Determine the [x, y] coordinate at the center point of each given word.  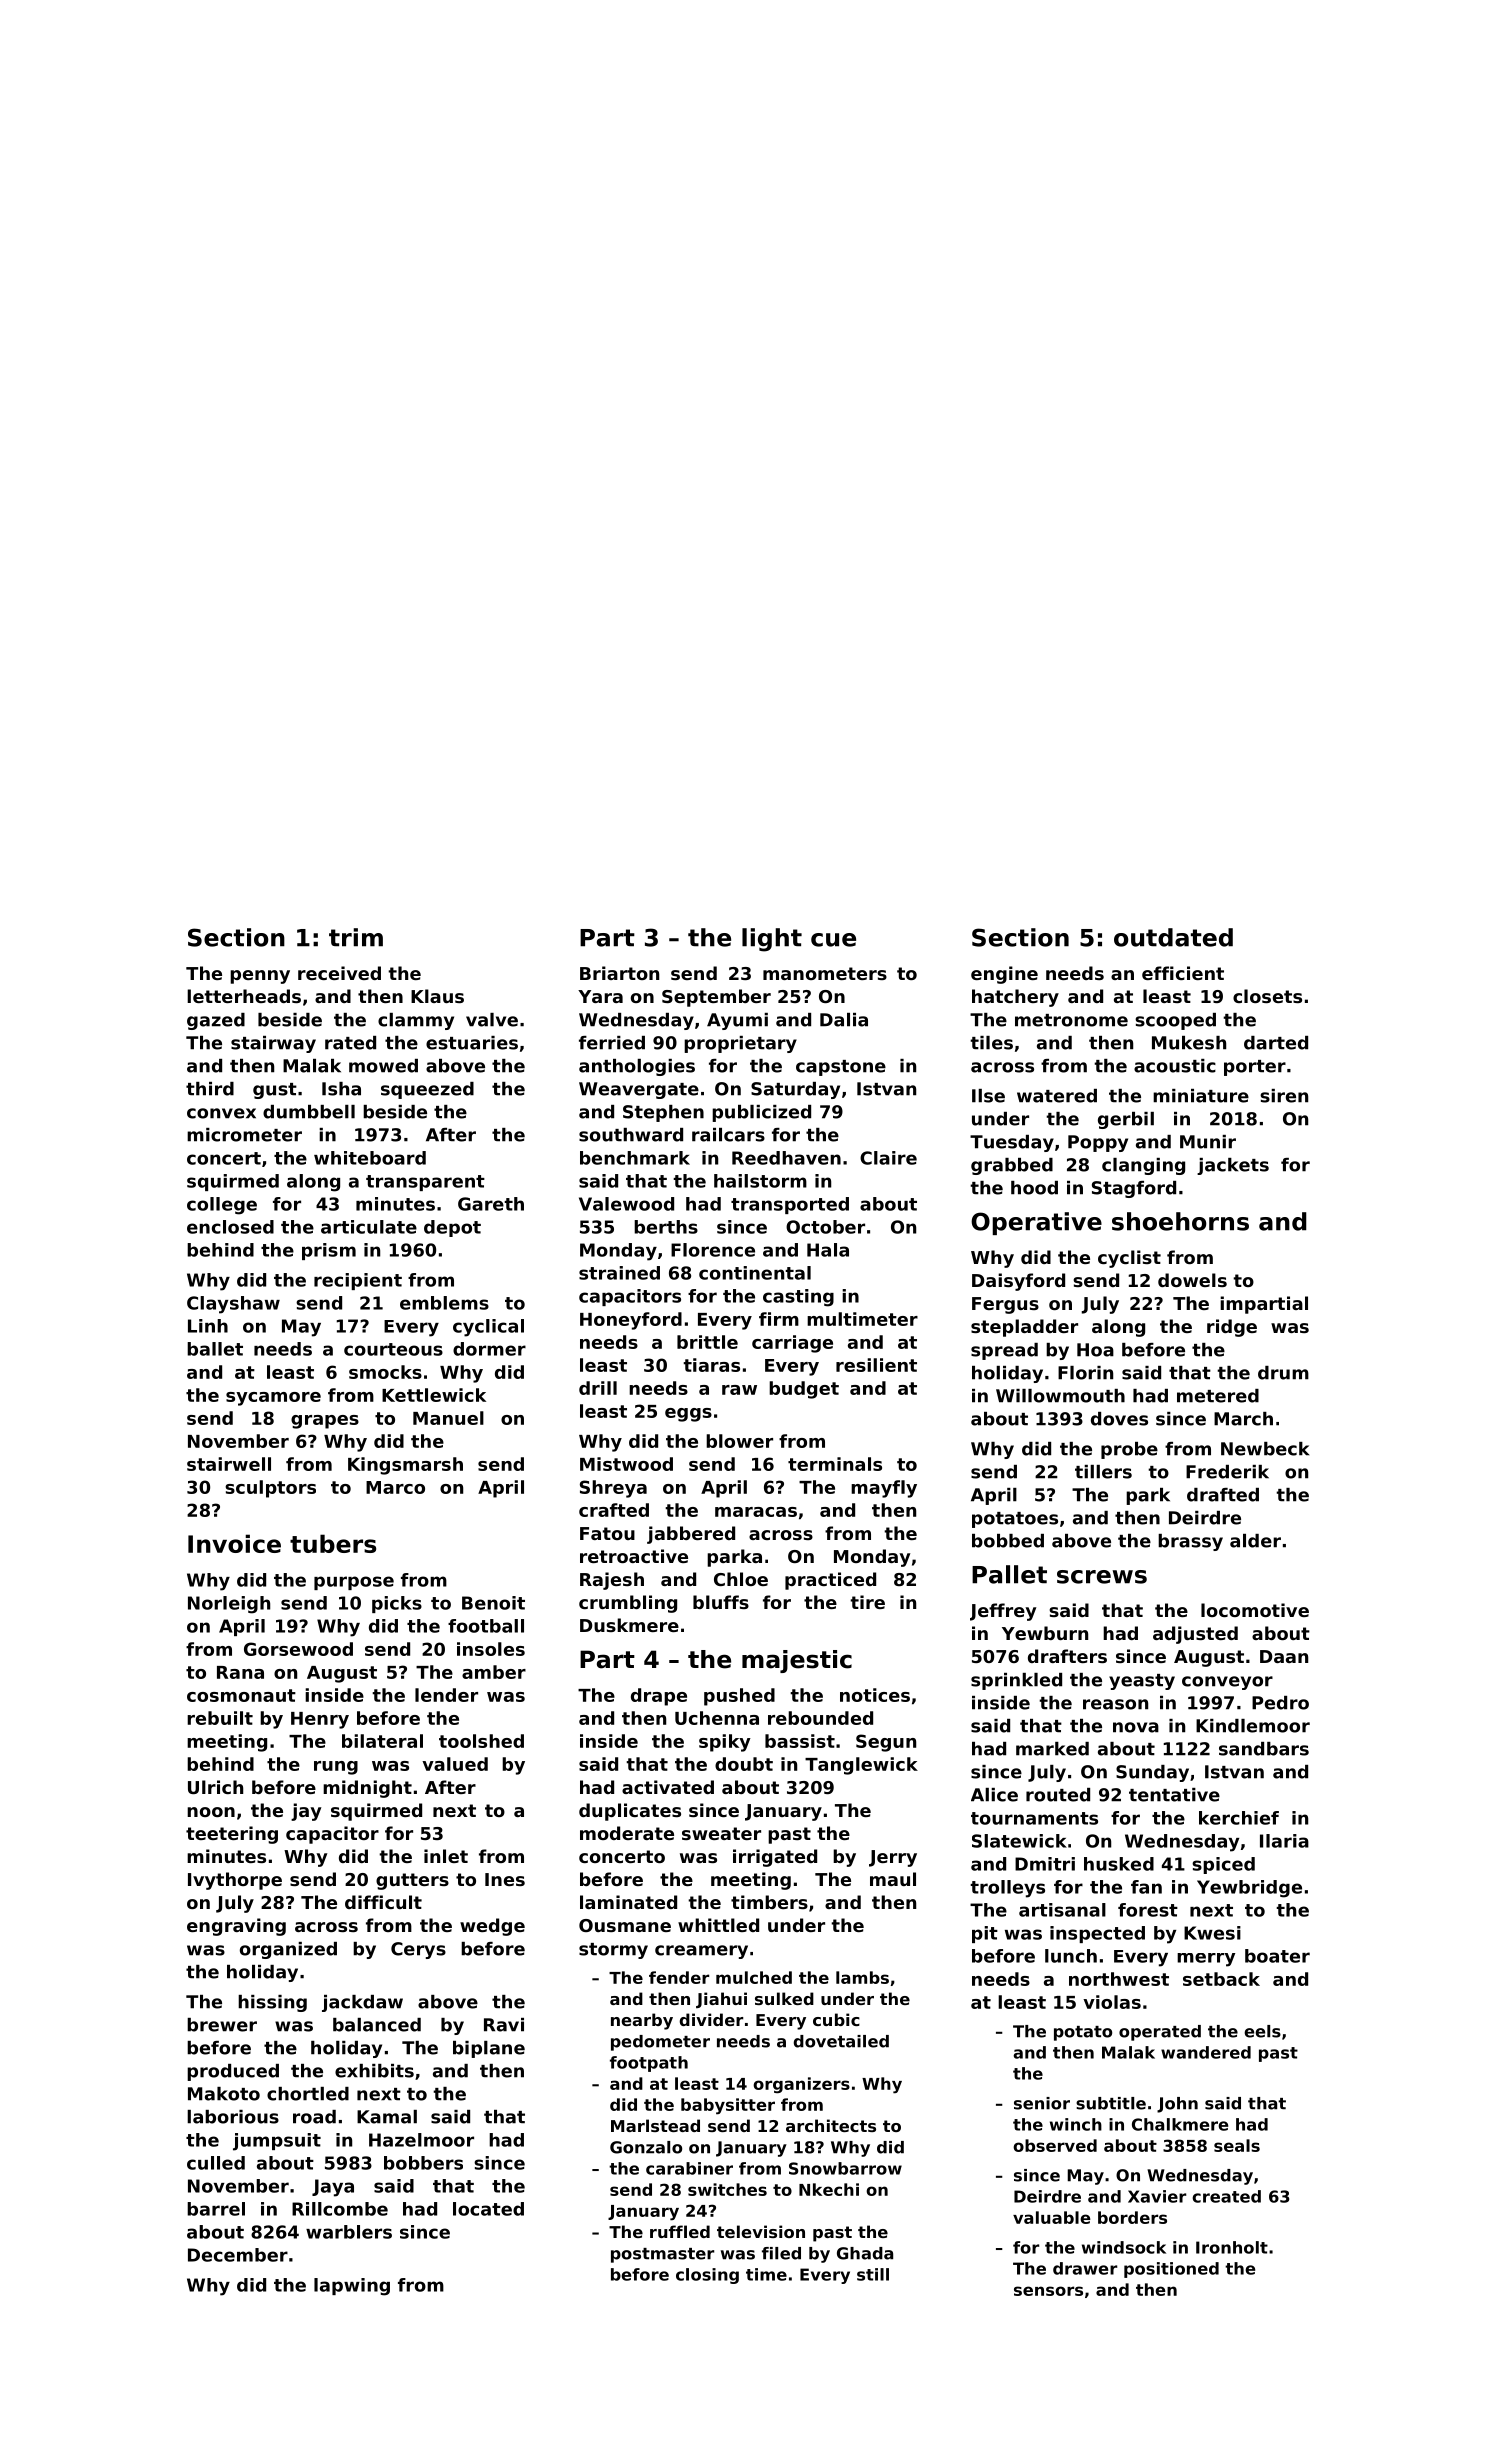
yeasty [1142, 1682]
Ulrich [215, 1787]
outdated [1173, 937]
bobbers [423, 2163]
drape [659, 1697]
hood [1034, 1188]
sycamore [273, 1399]
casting [798, 1298]
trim [356, 937]
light [772, 940]
